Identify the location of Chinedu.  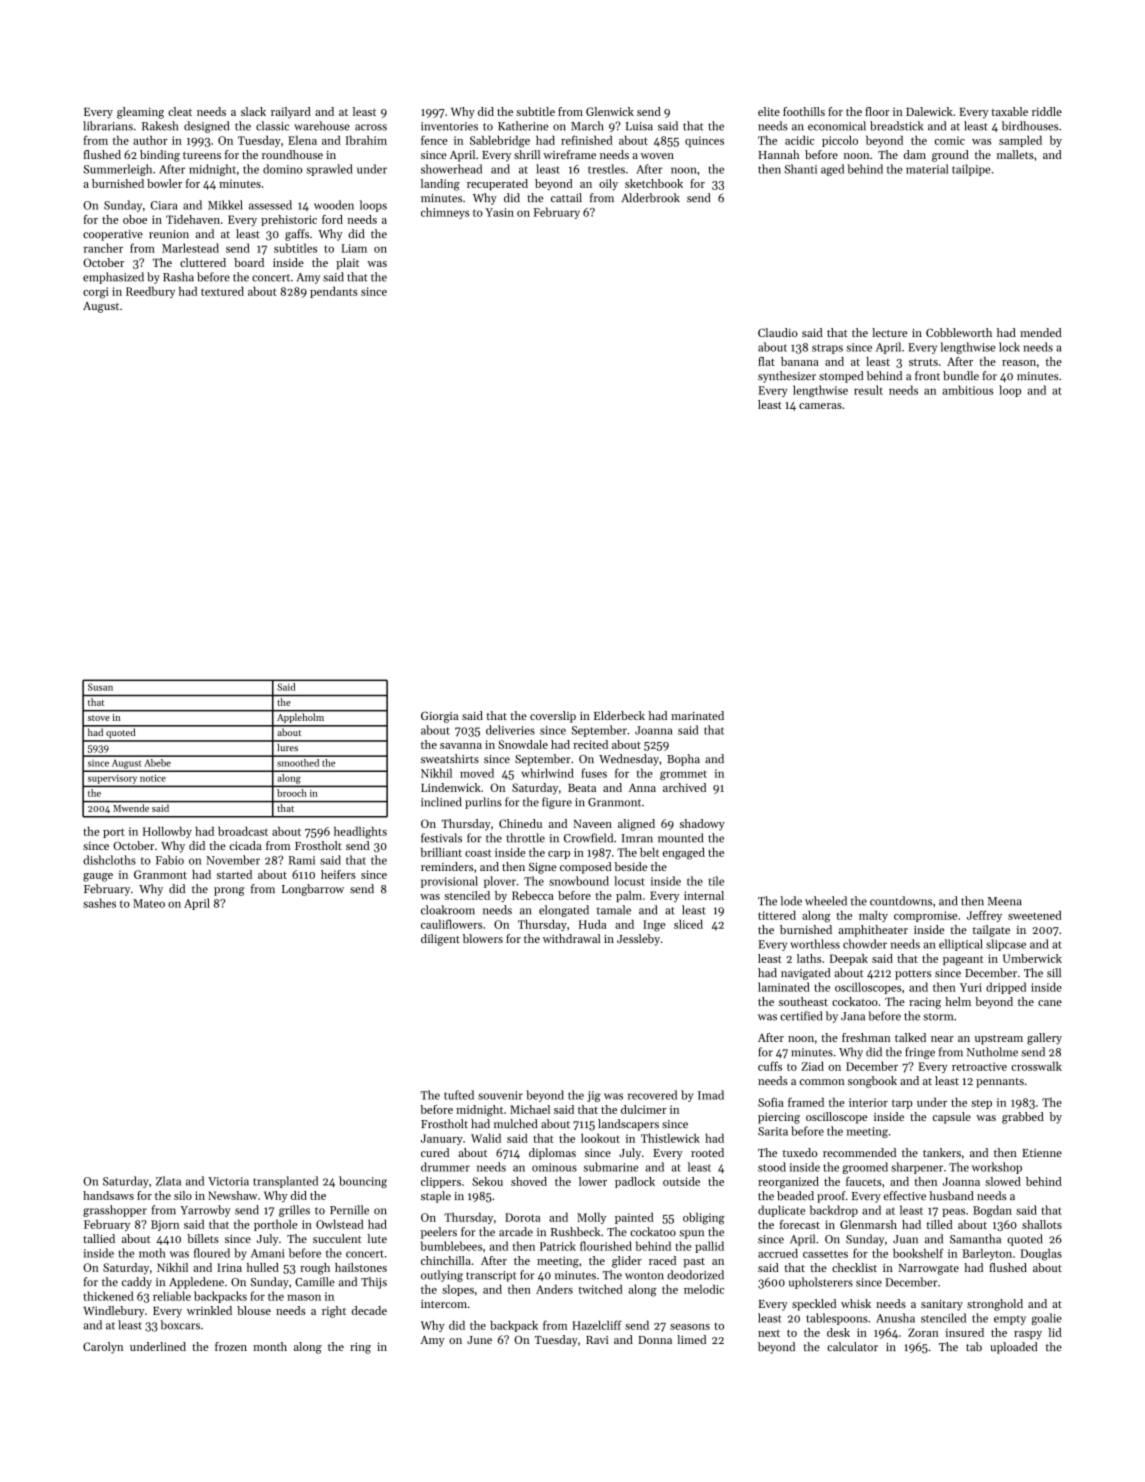
(520, 823).
